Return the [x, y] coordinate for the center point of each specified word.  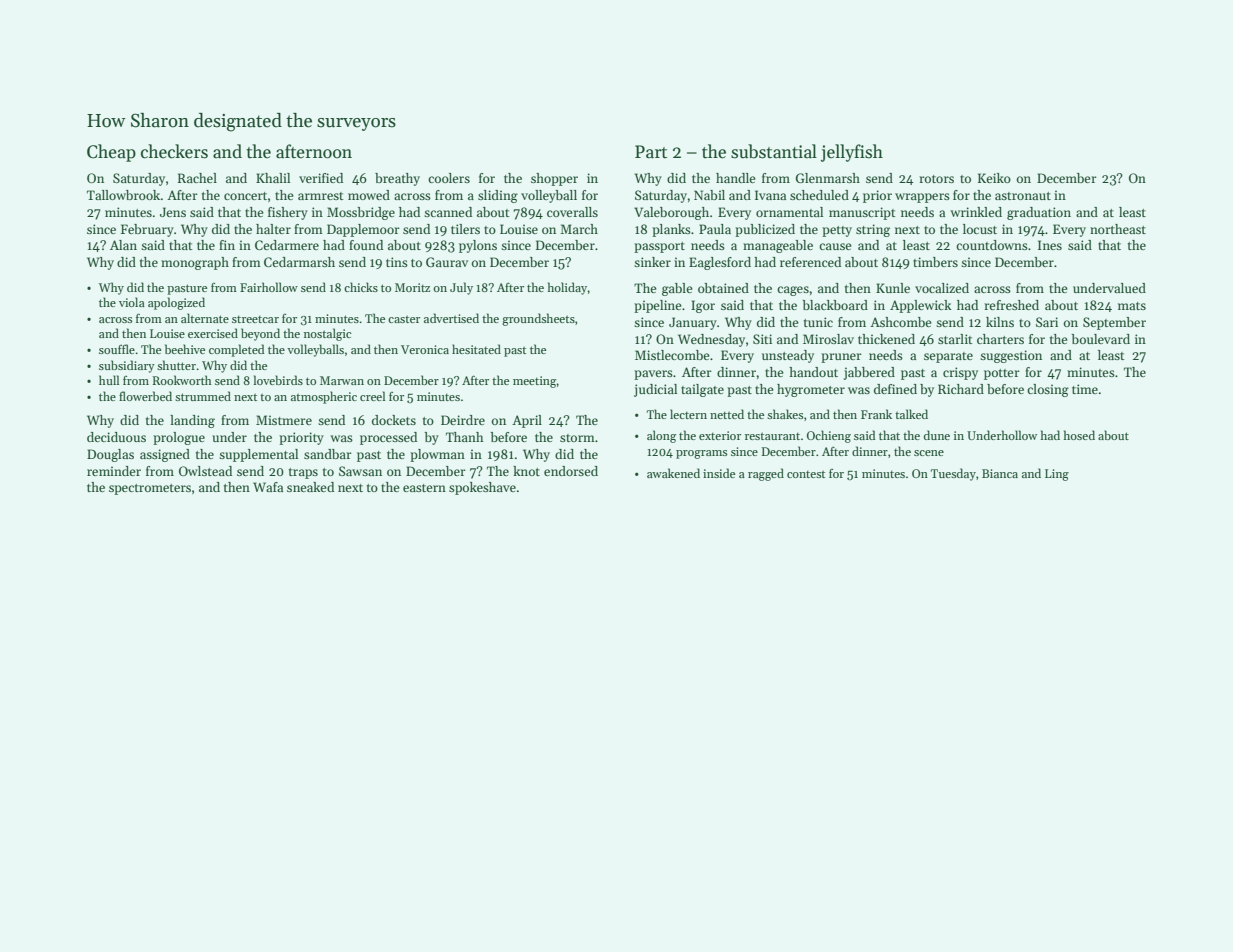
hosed [1079, 435]
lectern [688, 414]
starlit [955, 339]
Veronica [425, 349]
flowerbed [145, 396]
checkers [174, 151]
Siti [762, 339]
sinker [652, 262]
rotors [936, 179]
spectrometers [150, 489]
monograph [195, 263]
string [873, 230]
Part [651, 152]
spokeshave [482, 488]
